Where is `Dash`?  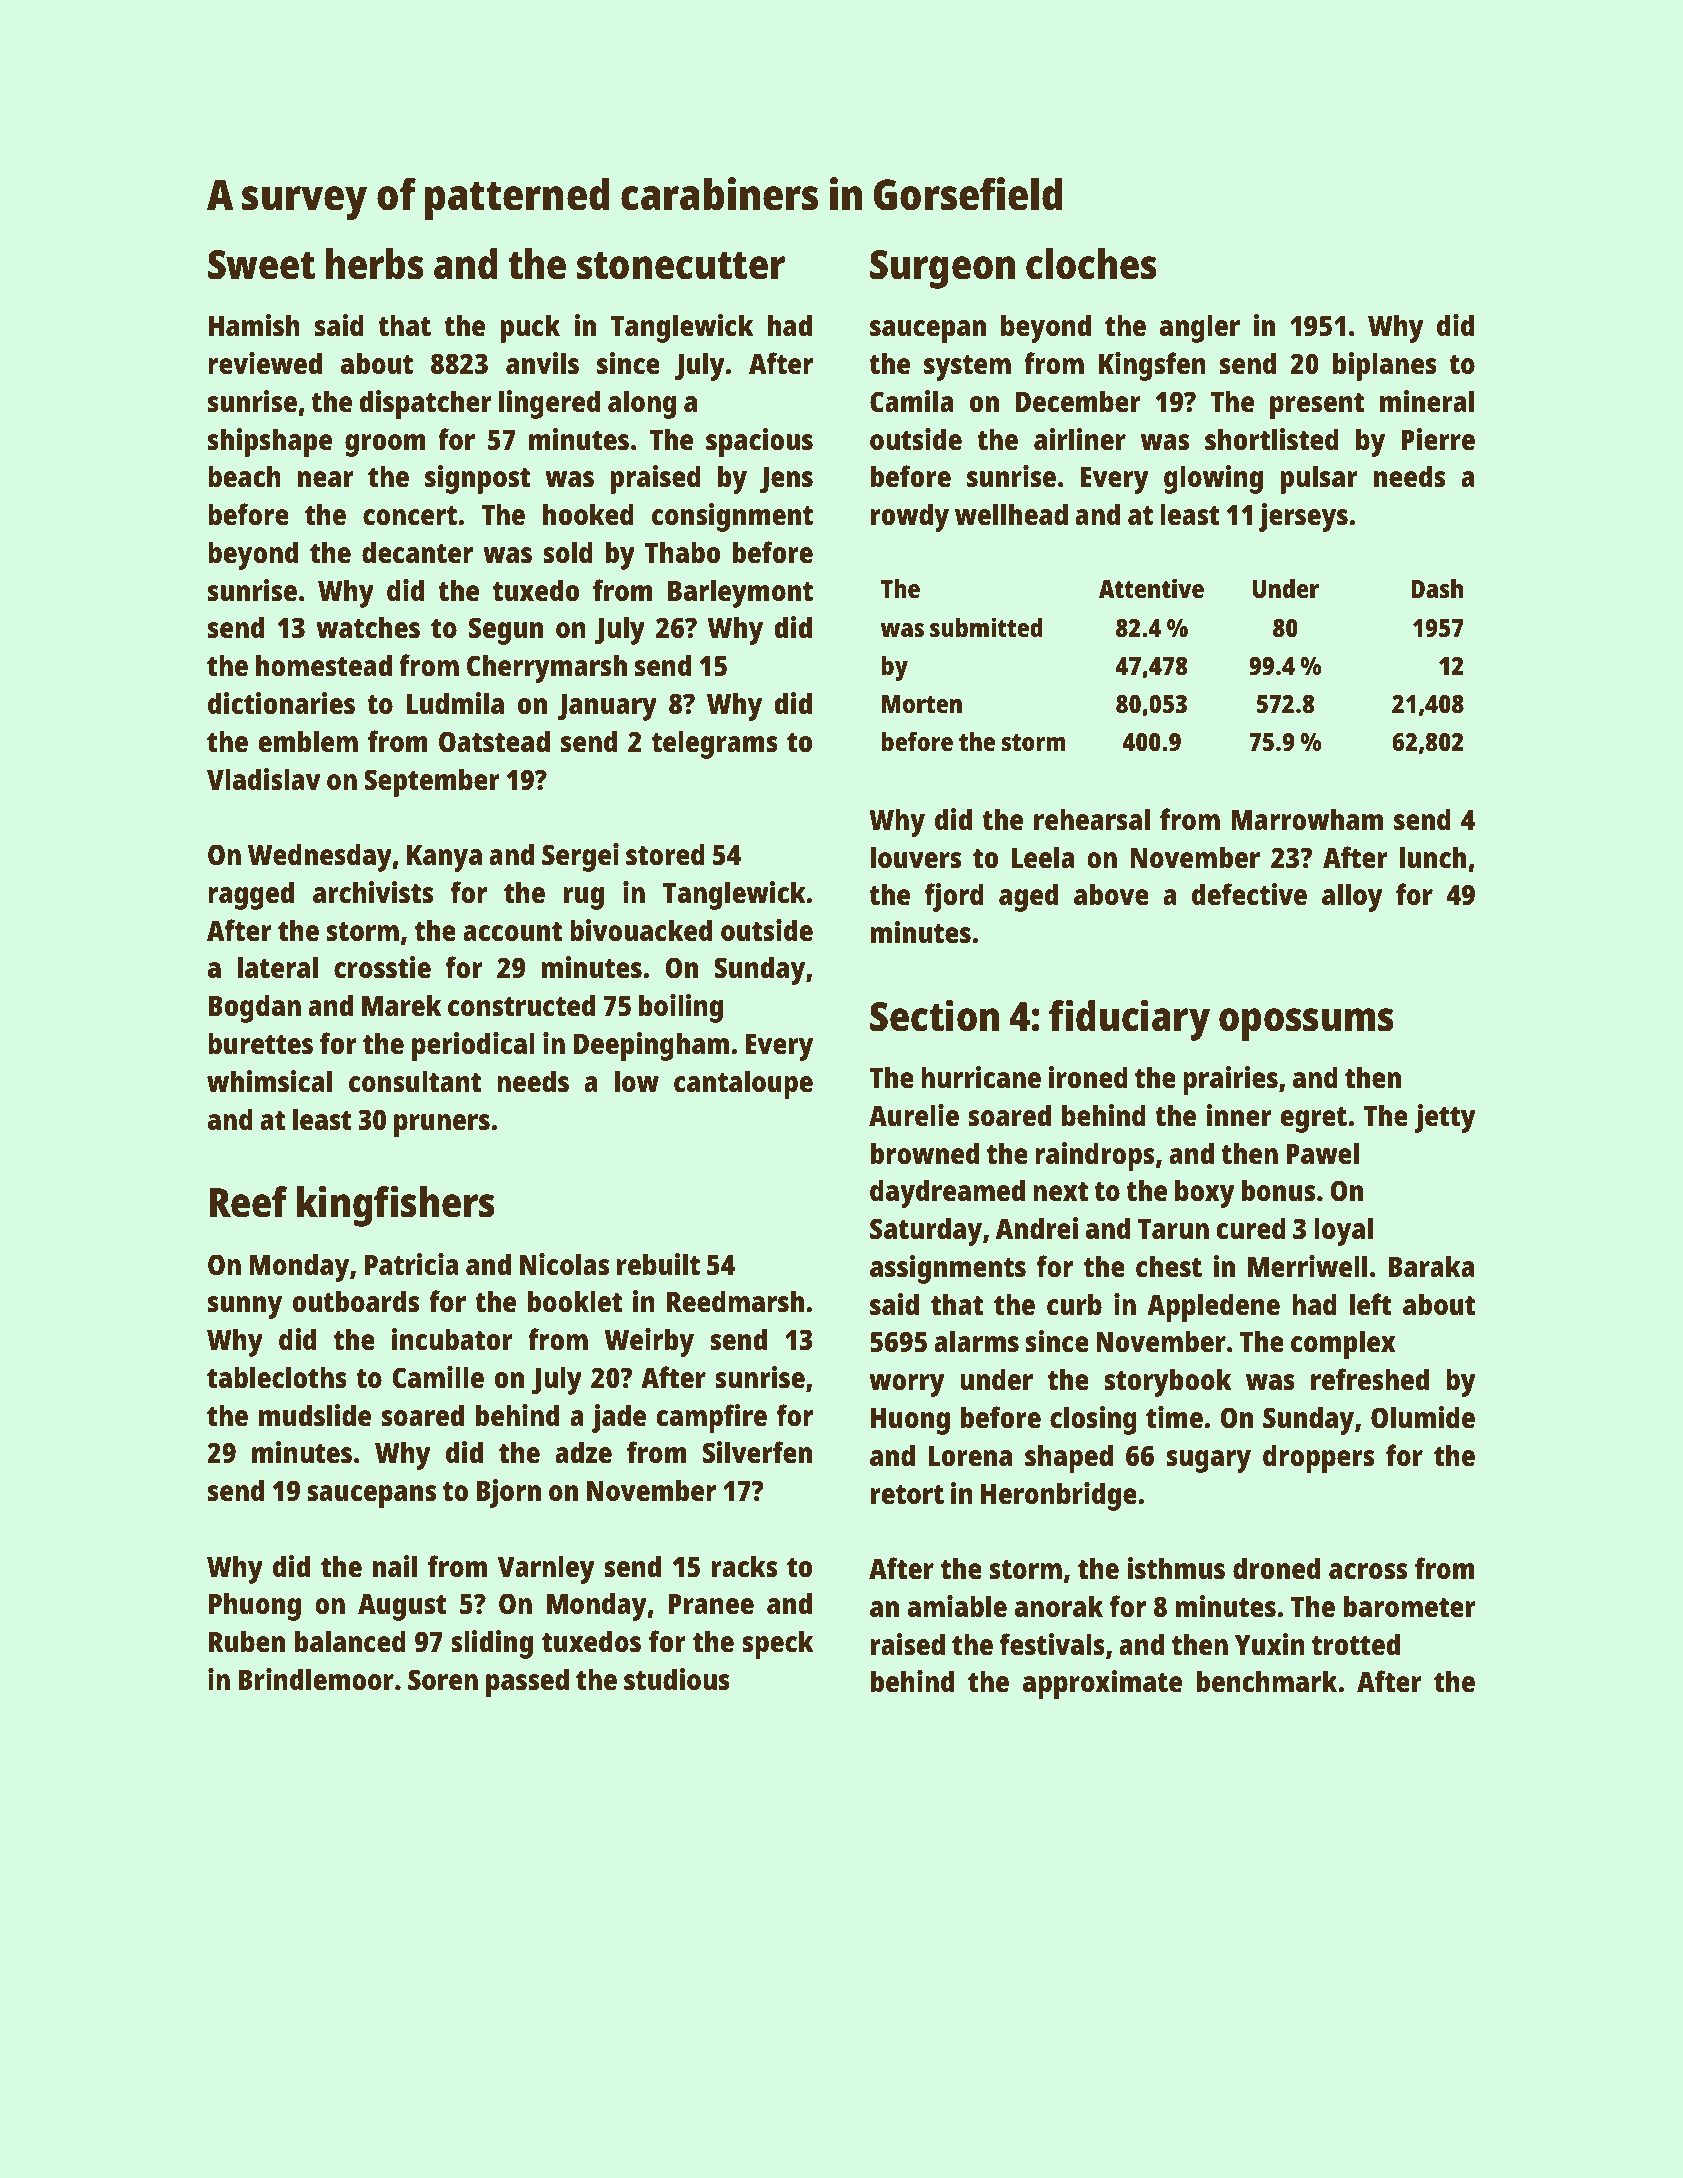 Dash is located at coordinates (1437, 588).
